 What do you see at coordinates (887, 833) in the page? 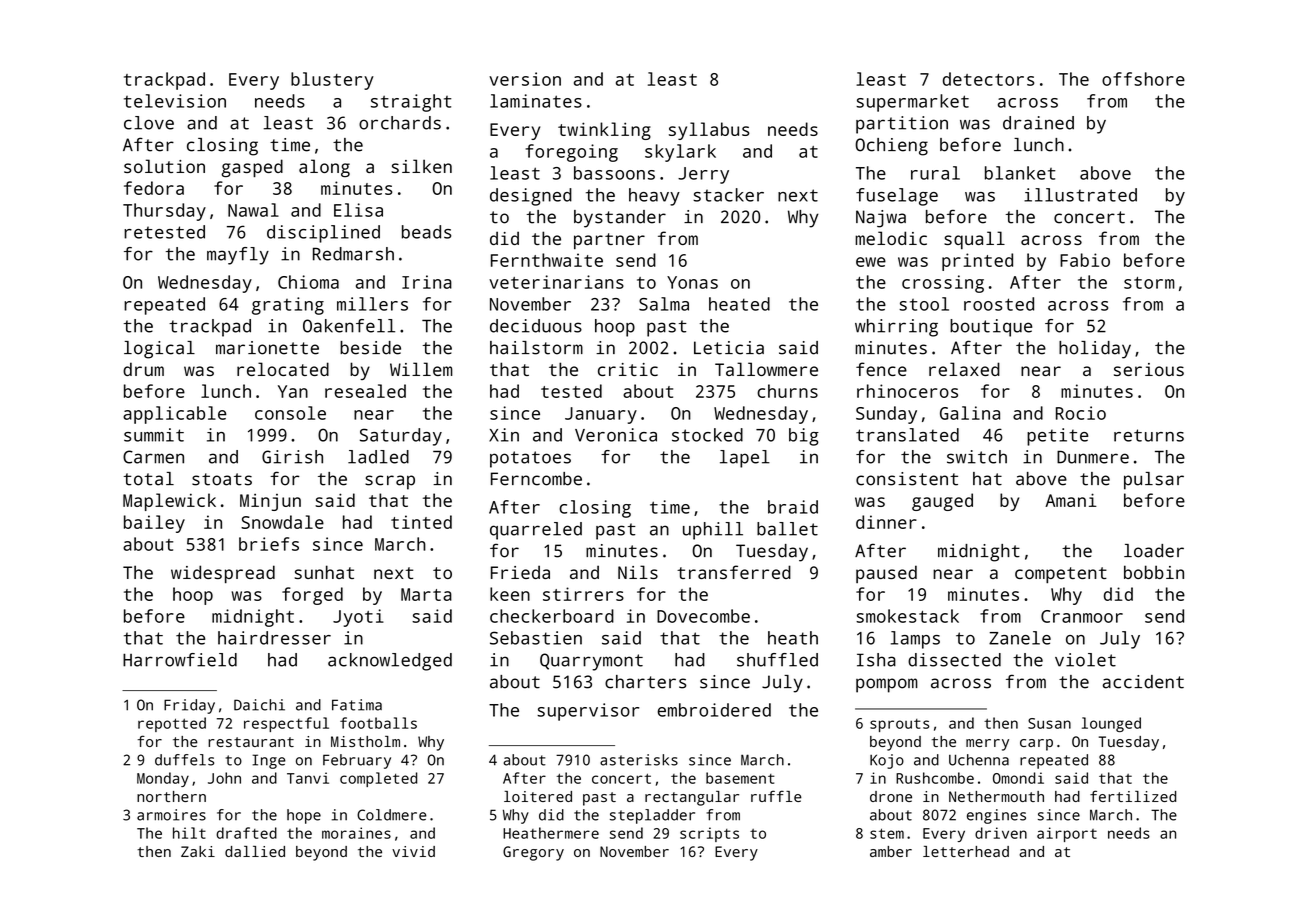
I see `stem` at bounding box center [887, 833].
